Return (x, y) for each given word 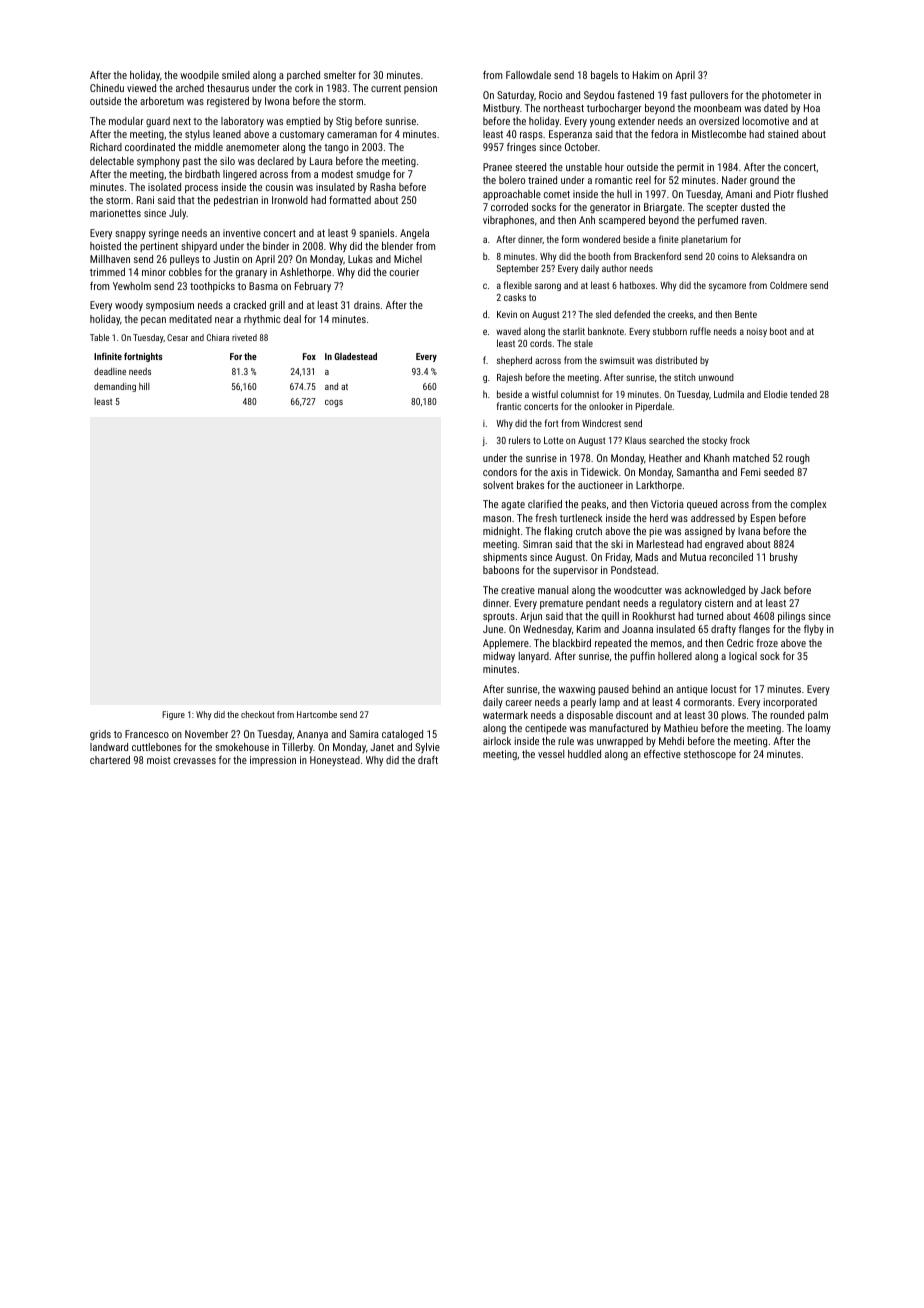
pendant (603, 604)
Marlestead (660, 544)
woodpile (199, 76)
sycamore (727, 287)
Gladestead (355, 356)
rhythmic (262, 320)
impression (273, 761)
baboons (501, 570)
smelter (340, 75)
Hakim (646, 75)
